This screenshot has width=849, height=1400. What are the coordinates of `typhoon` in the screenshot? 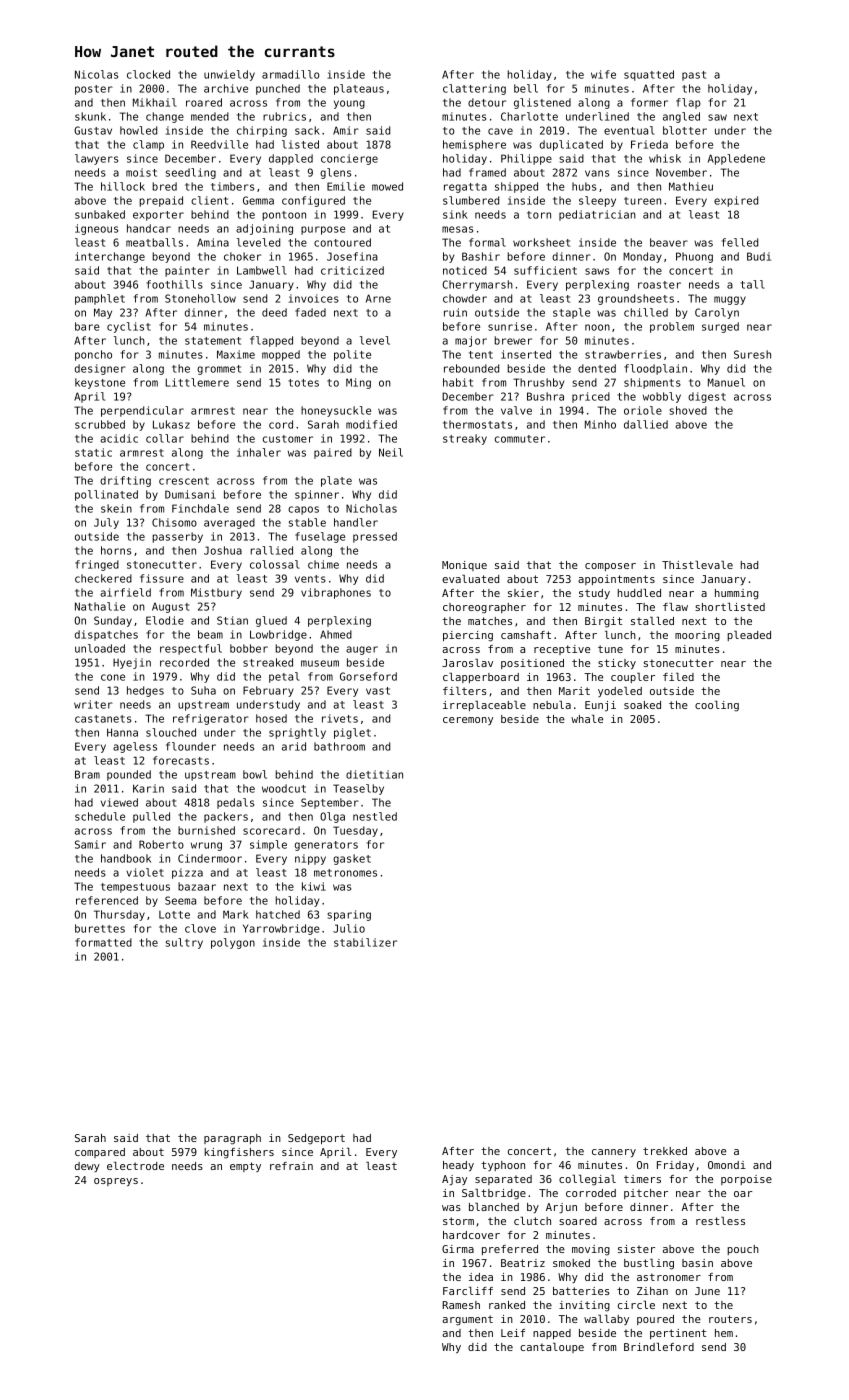 It's located at (503, 1166).
